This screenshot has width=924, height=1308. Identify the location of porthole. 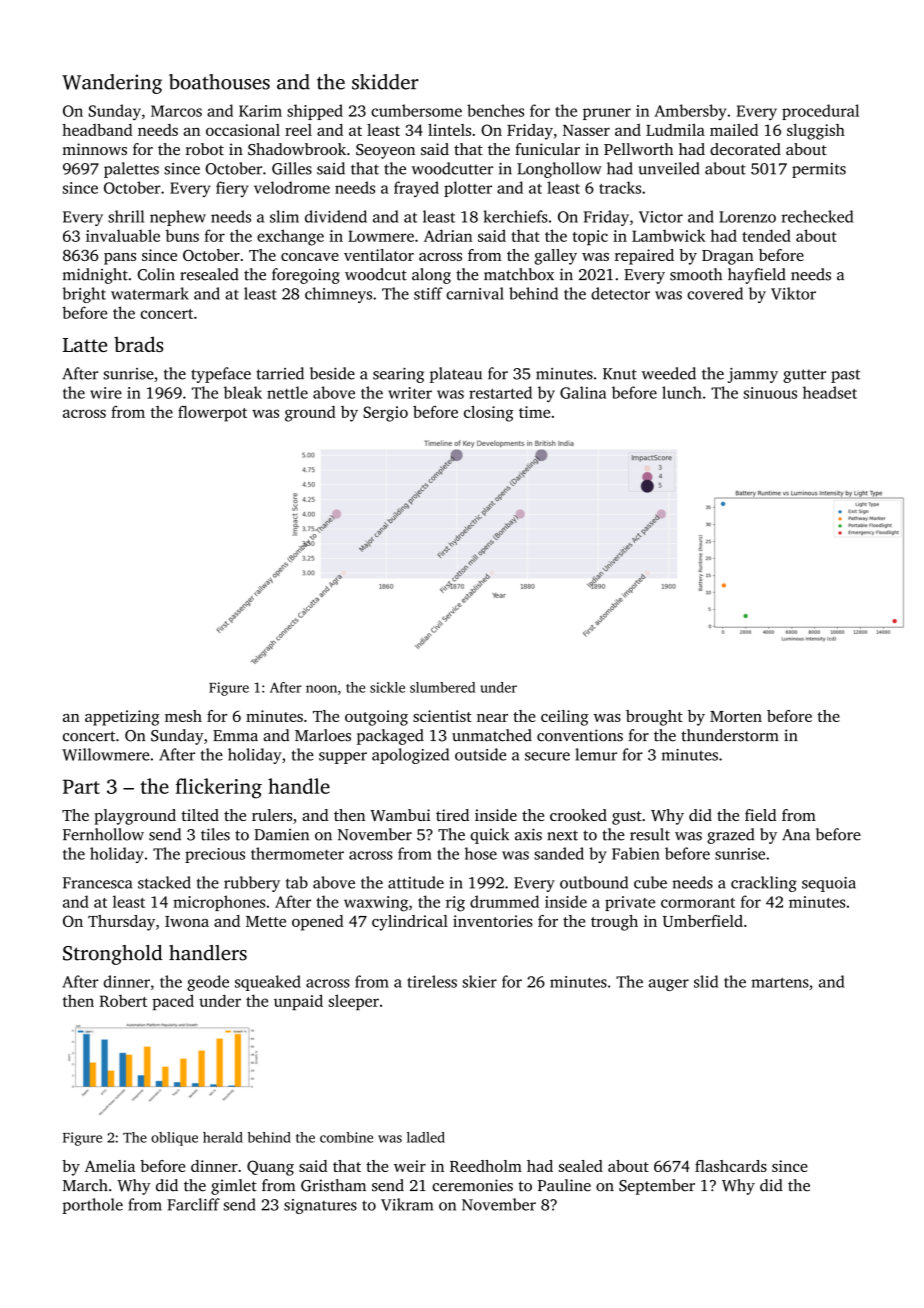
(92, 1206).
